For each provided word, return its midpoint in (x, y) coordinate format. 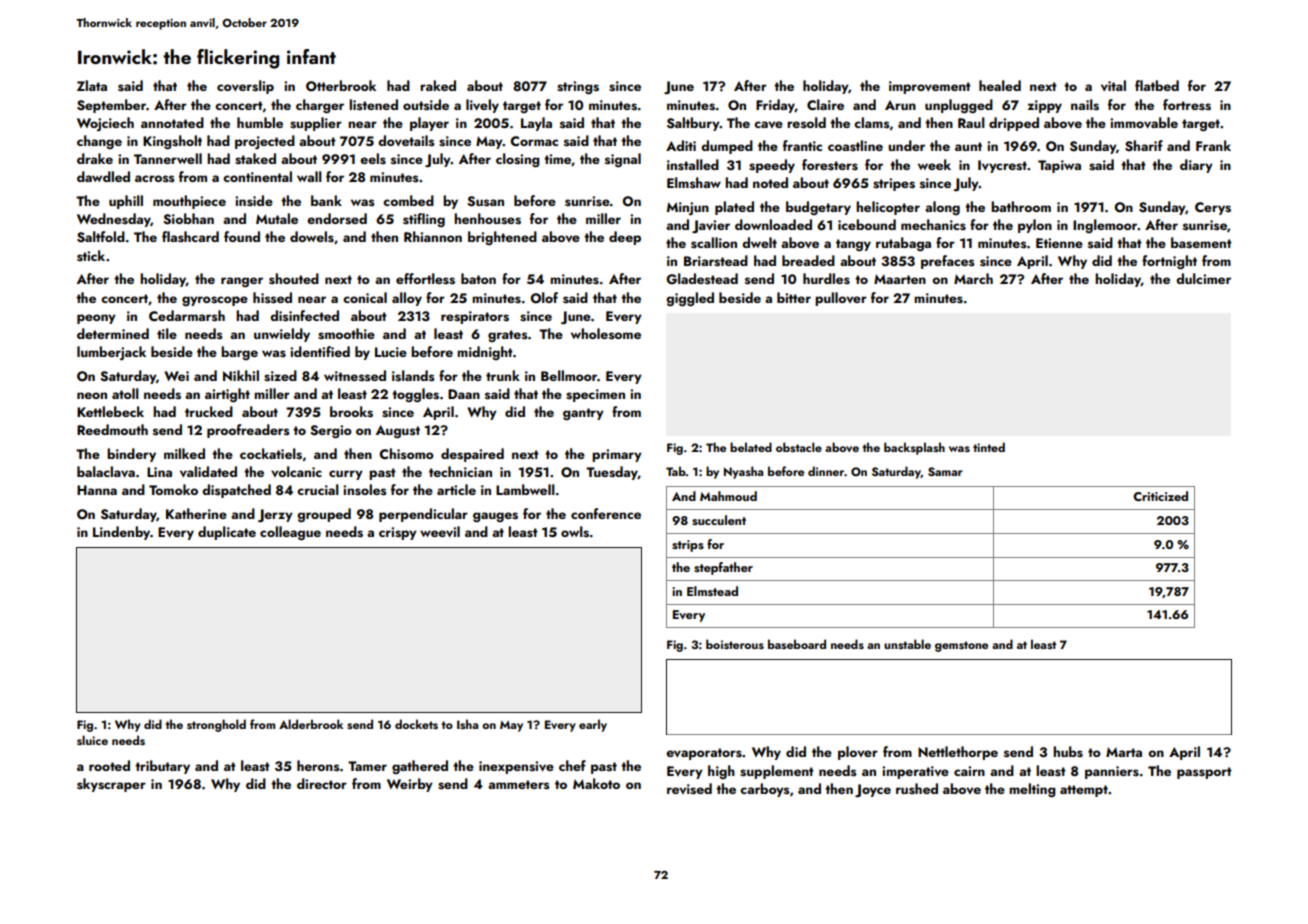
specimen (595, 395)
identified (320, 351)
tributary (162, 767)
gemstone (961, 646)
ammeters (519, 785)
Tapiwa (1059, 166)
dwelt (759, 242)
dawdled (103, 176)
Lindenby (121, 533)
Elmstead (712, 591)
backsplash (914, 448)
